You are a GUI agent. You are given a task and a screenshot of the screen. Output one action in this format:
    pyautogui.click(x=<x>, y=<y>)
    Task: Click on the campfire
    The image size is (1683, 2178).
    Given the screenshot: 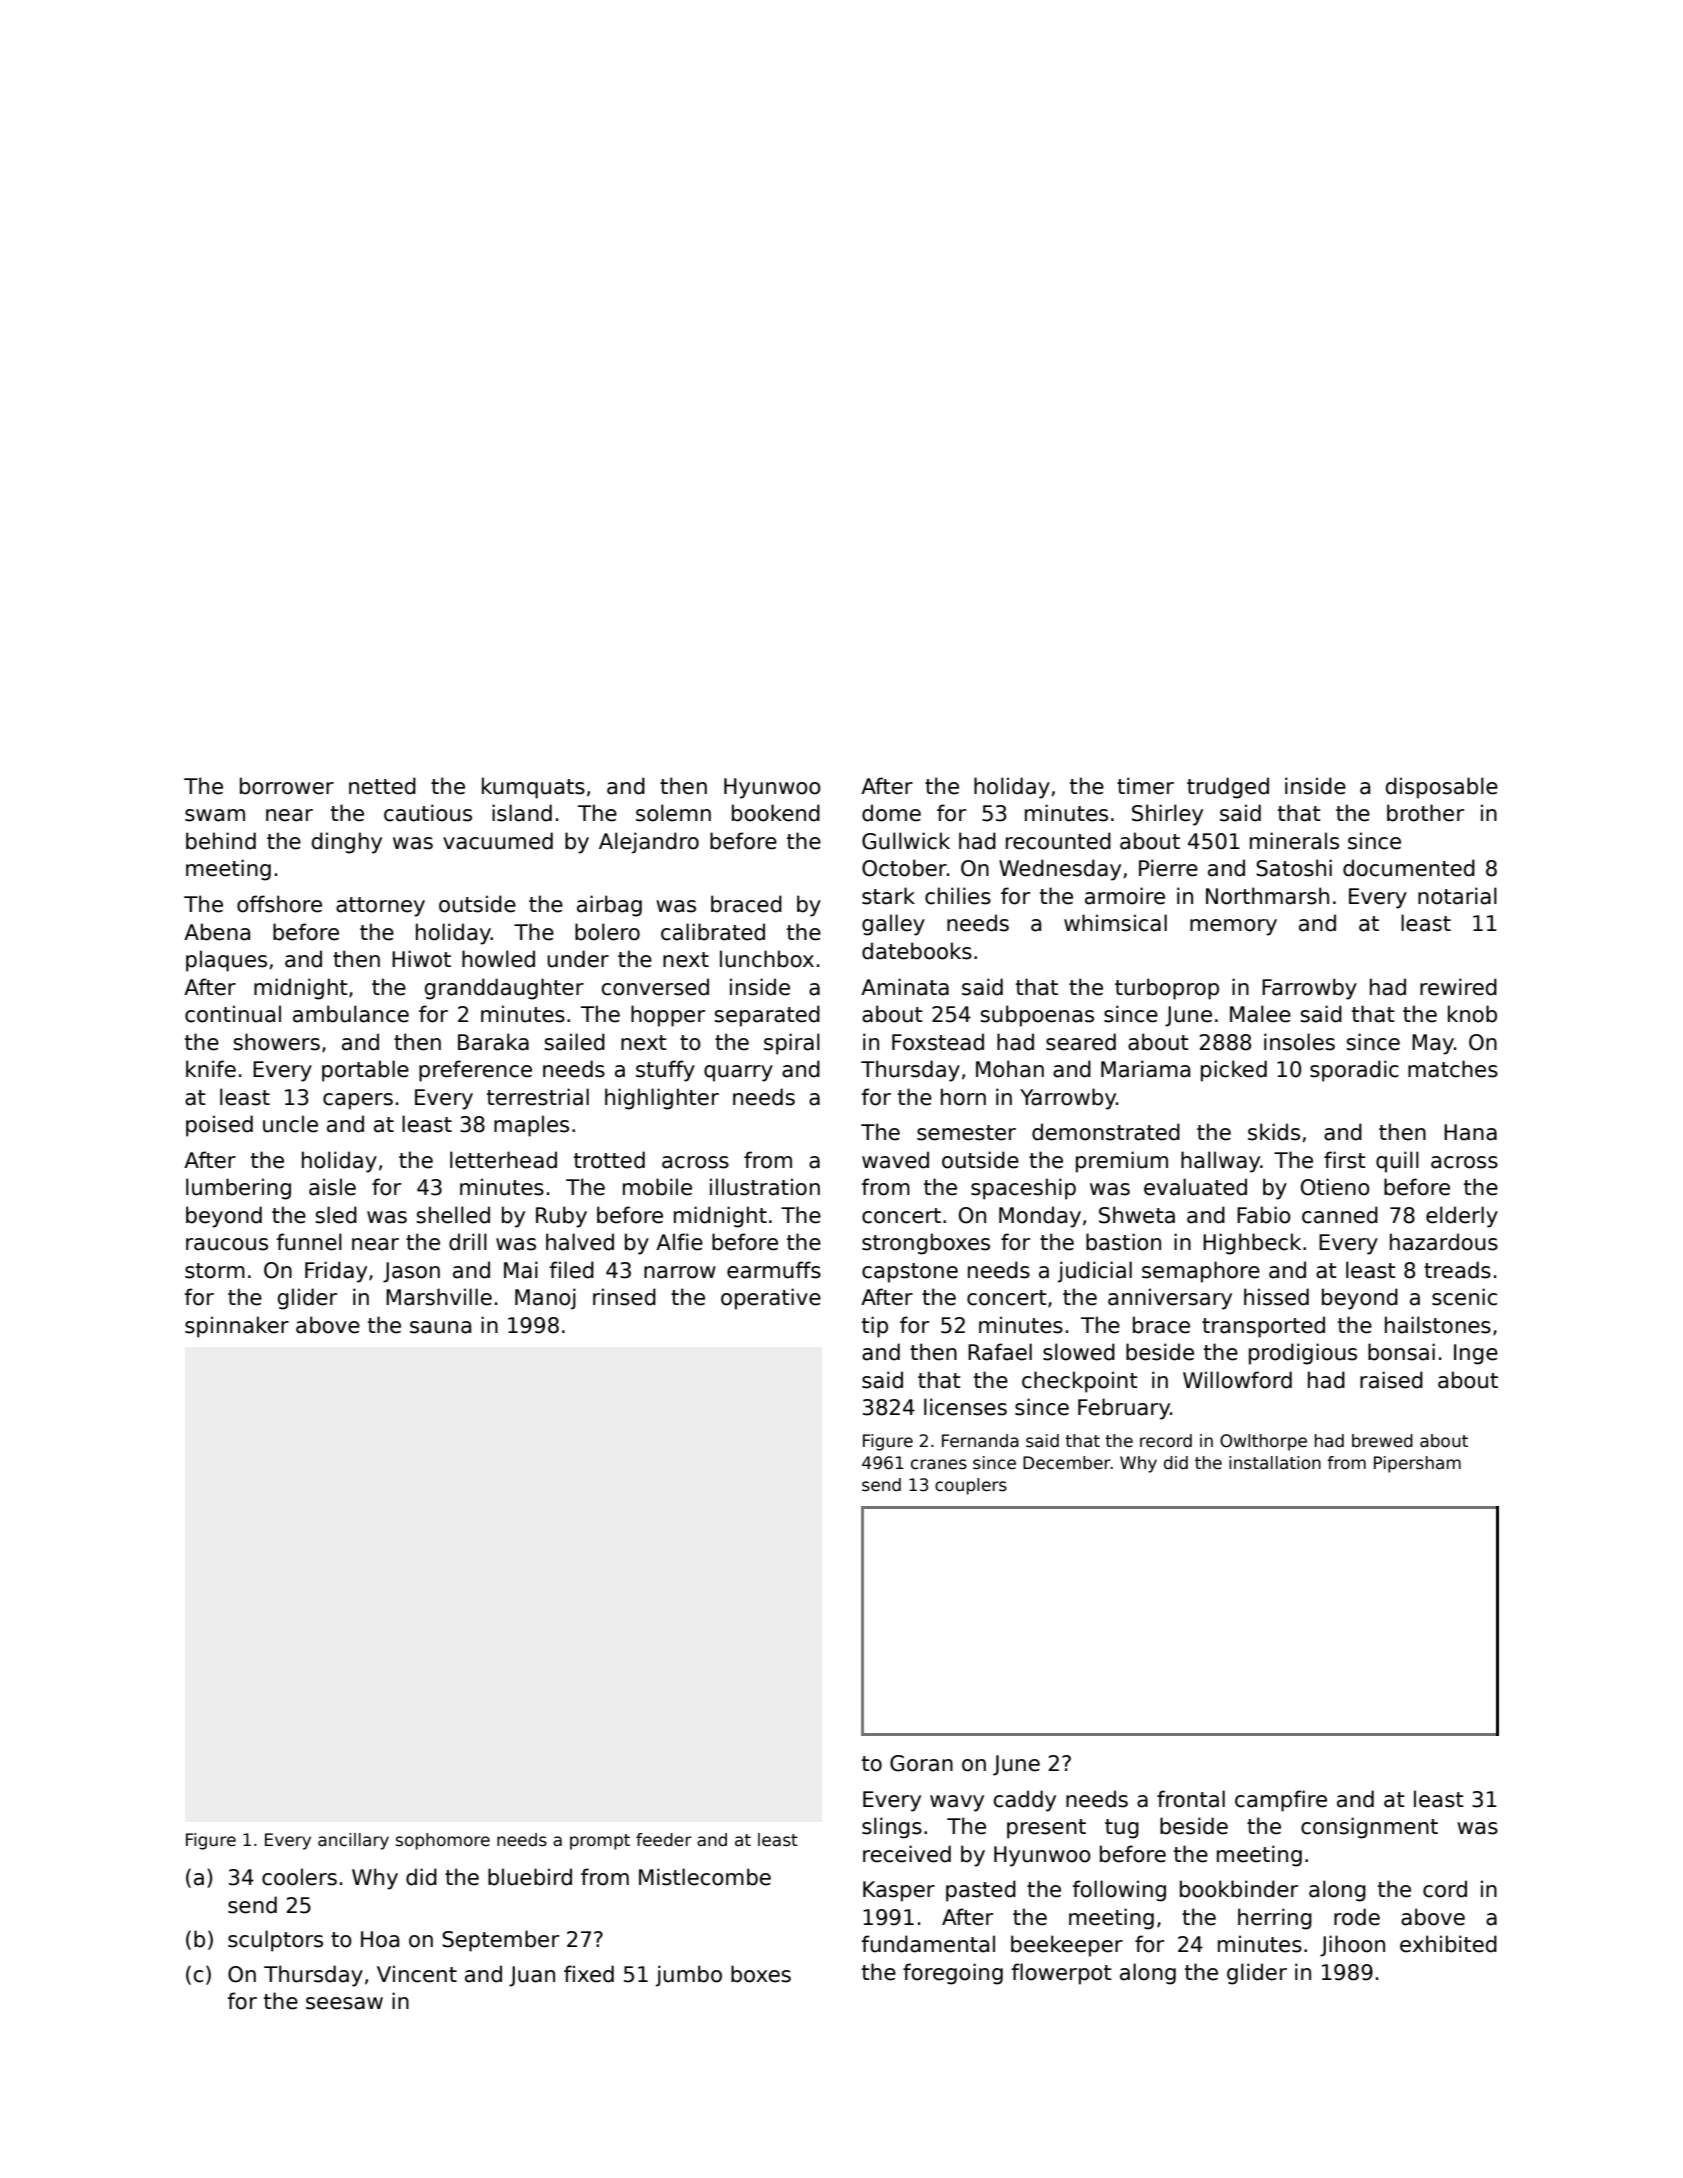 What is the action you would take?
    pyautogui.click(x=1281, y=1801)
